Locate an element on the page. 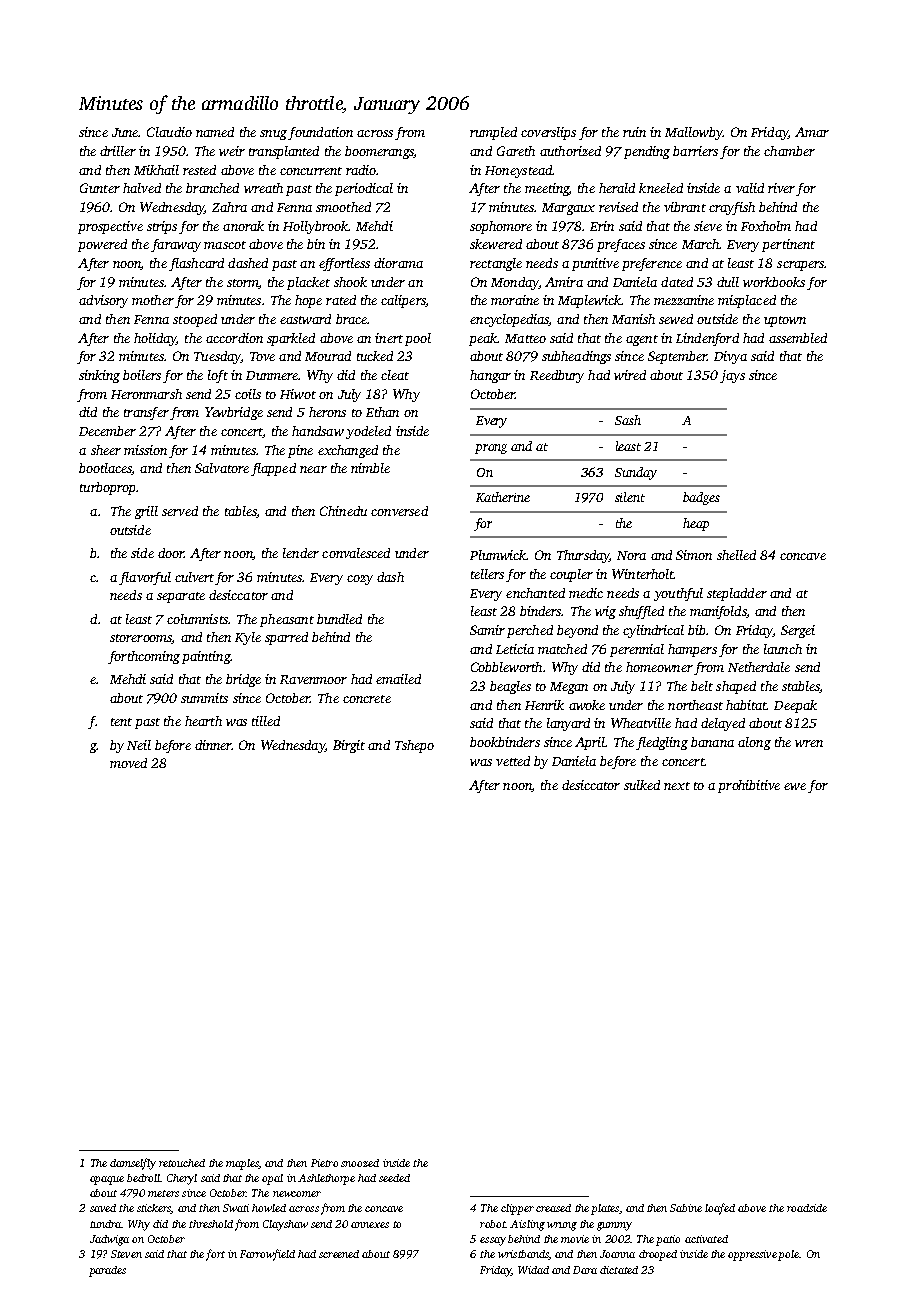 This document has width=908, height=1316. Salvatore is located at coordinates (222, 468).
